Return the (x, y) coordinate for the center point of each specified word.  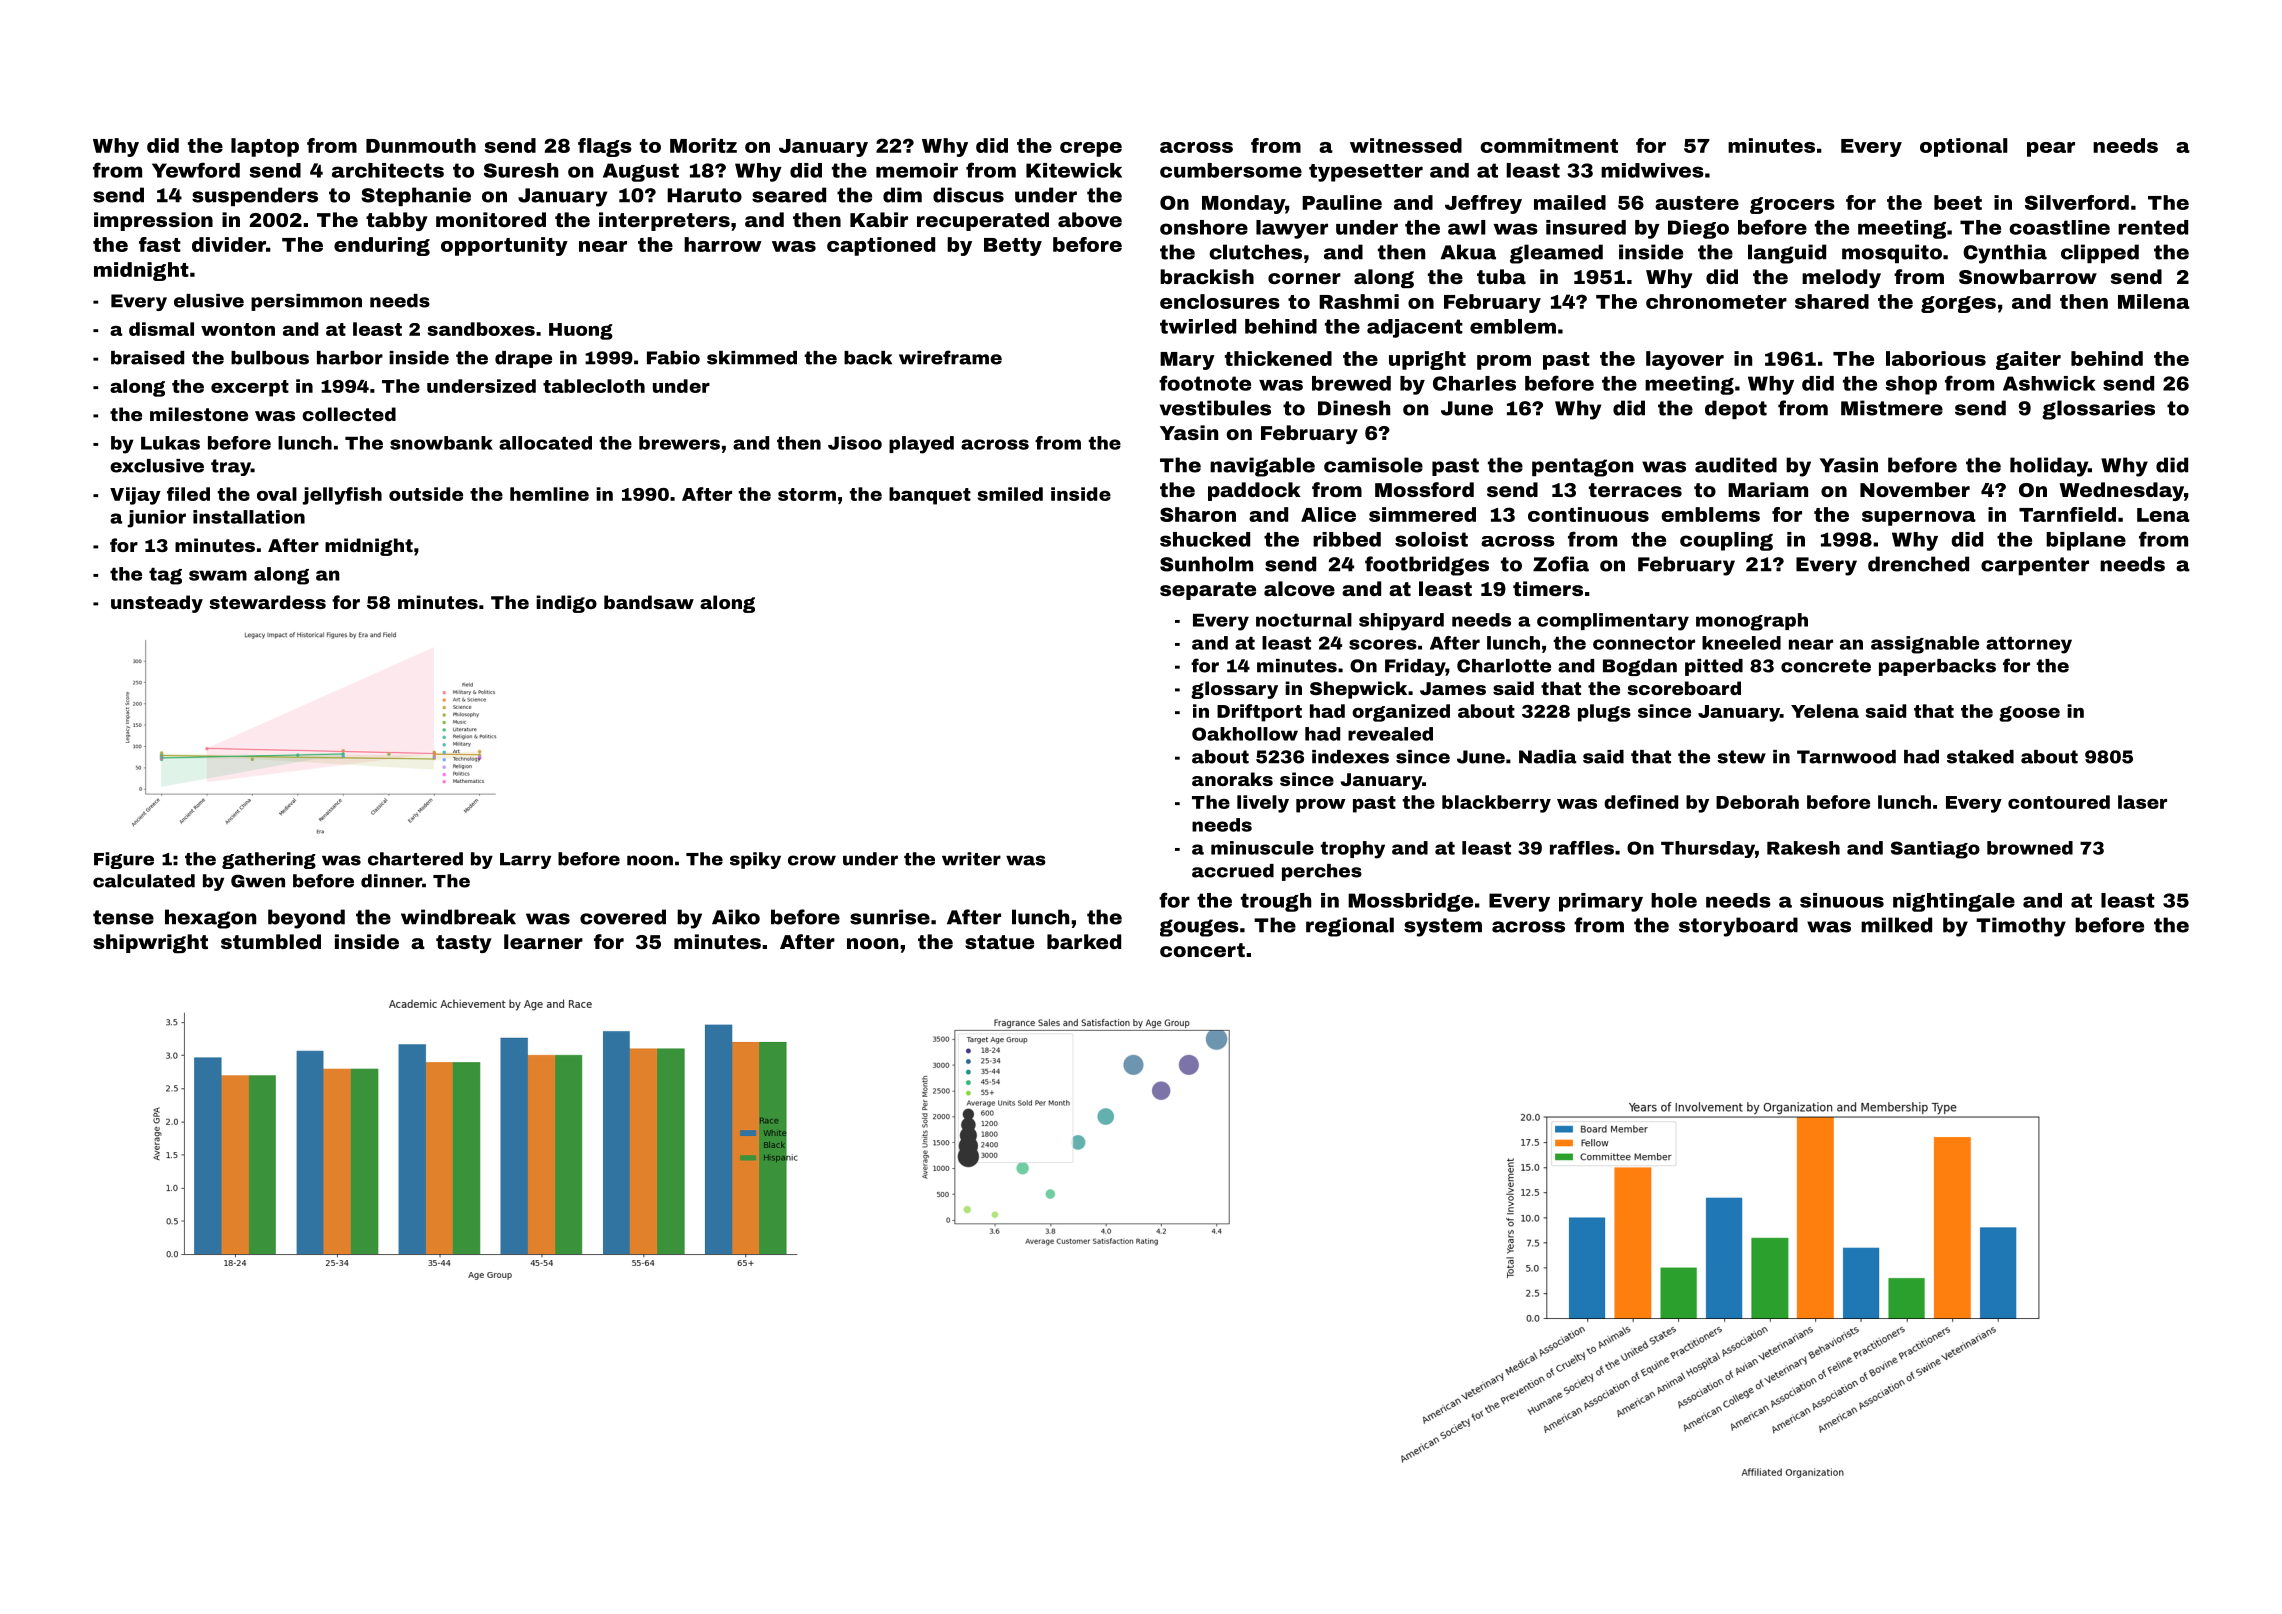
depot (1736, 409)
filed (188, 494)
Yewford (196, 170)
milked (1896, 925)
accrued (1233, 871)
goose (2029, 714)
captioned (881, 246)
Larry (525, 861)
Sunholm (1206, 564)
